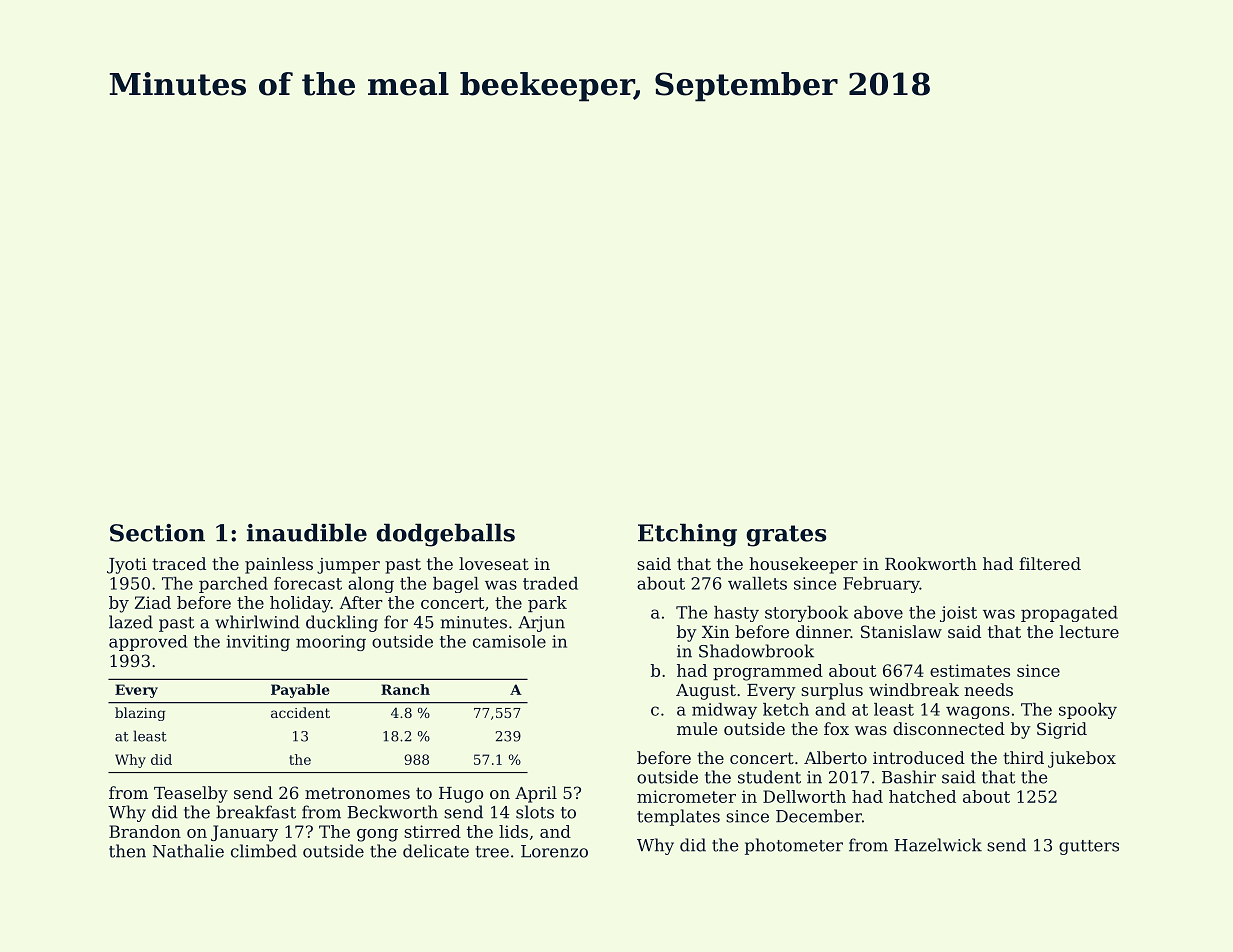 The image size is (1233, 952). Describe the element at coordinates (724, 711) in the screenshot. I see `midway` at that location.
